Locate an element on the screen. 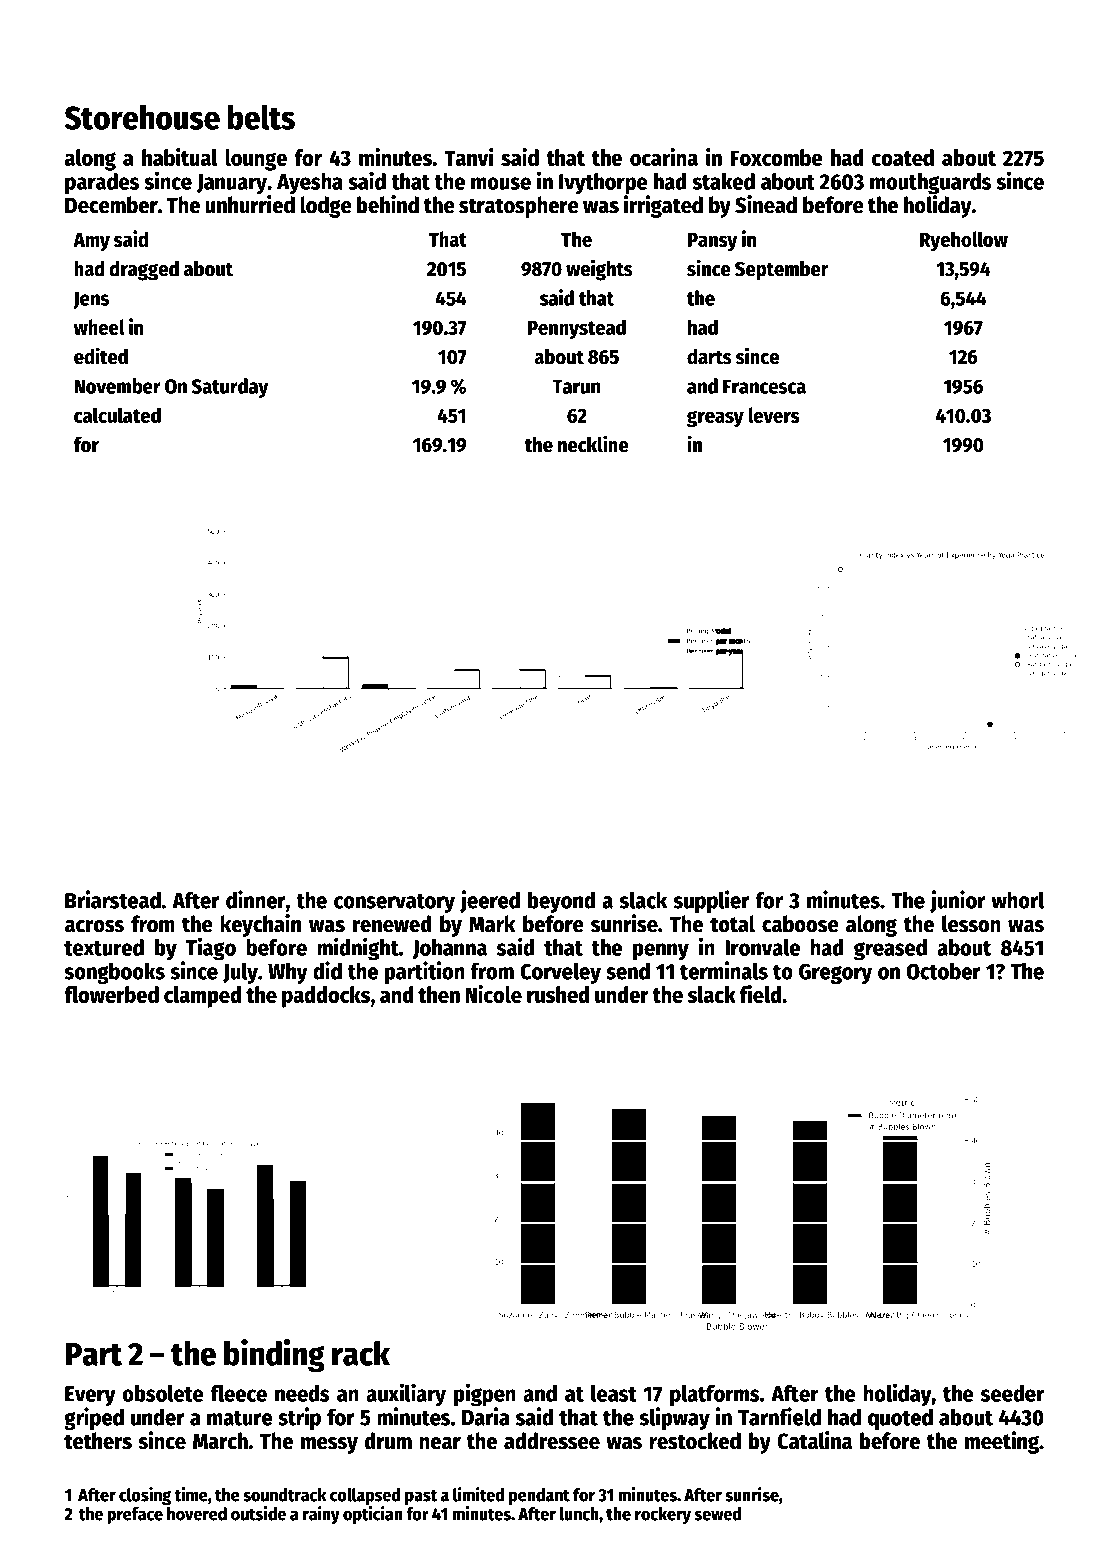  Nicole is located at coordinates (493, 994).
